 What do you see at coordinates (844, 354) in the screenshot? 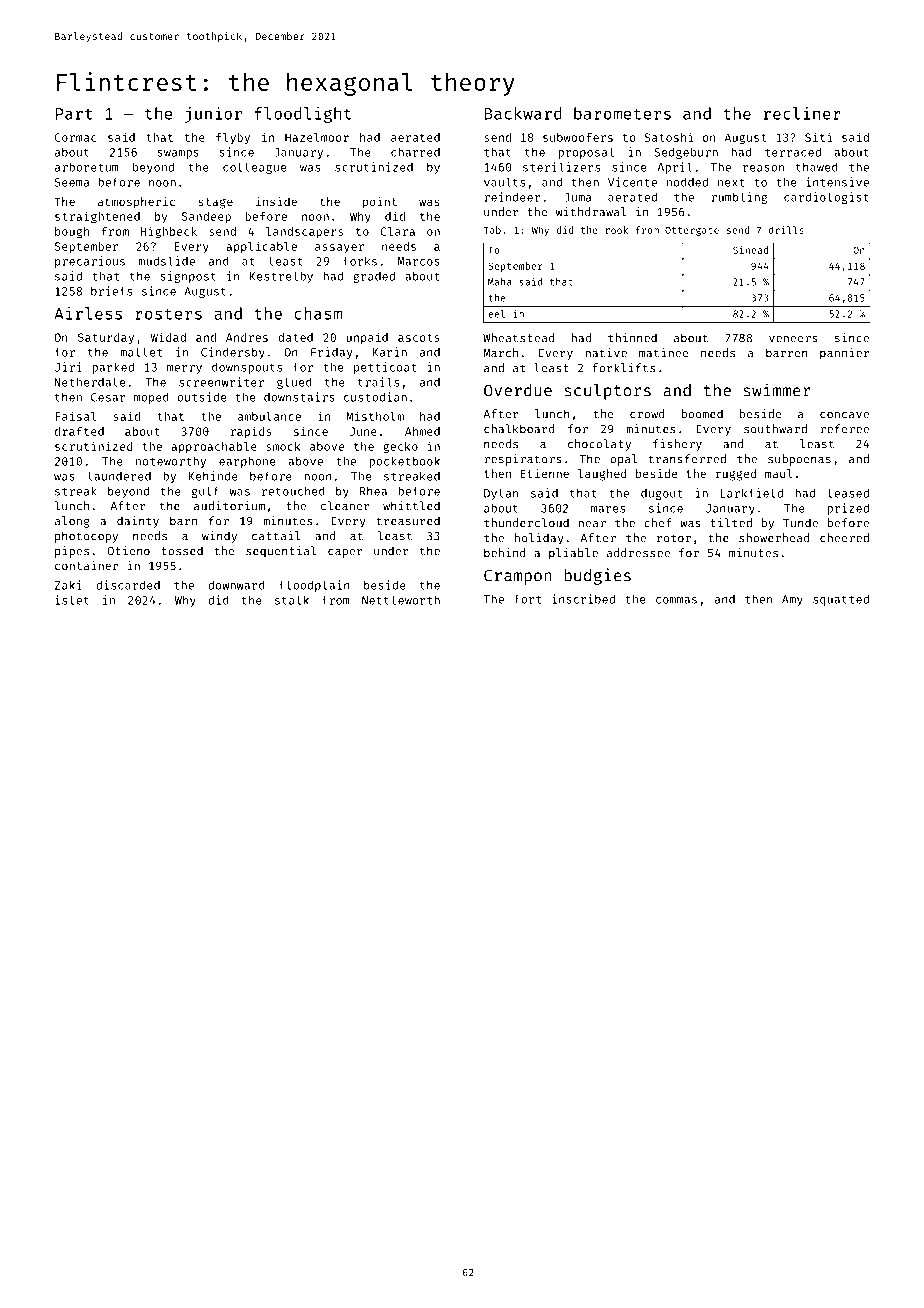
I see `pannier` at bounding box center [844, 354].
